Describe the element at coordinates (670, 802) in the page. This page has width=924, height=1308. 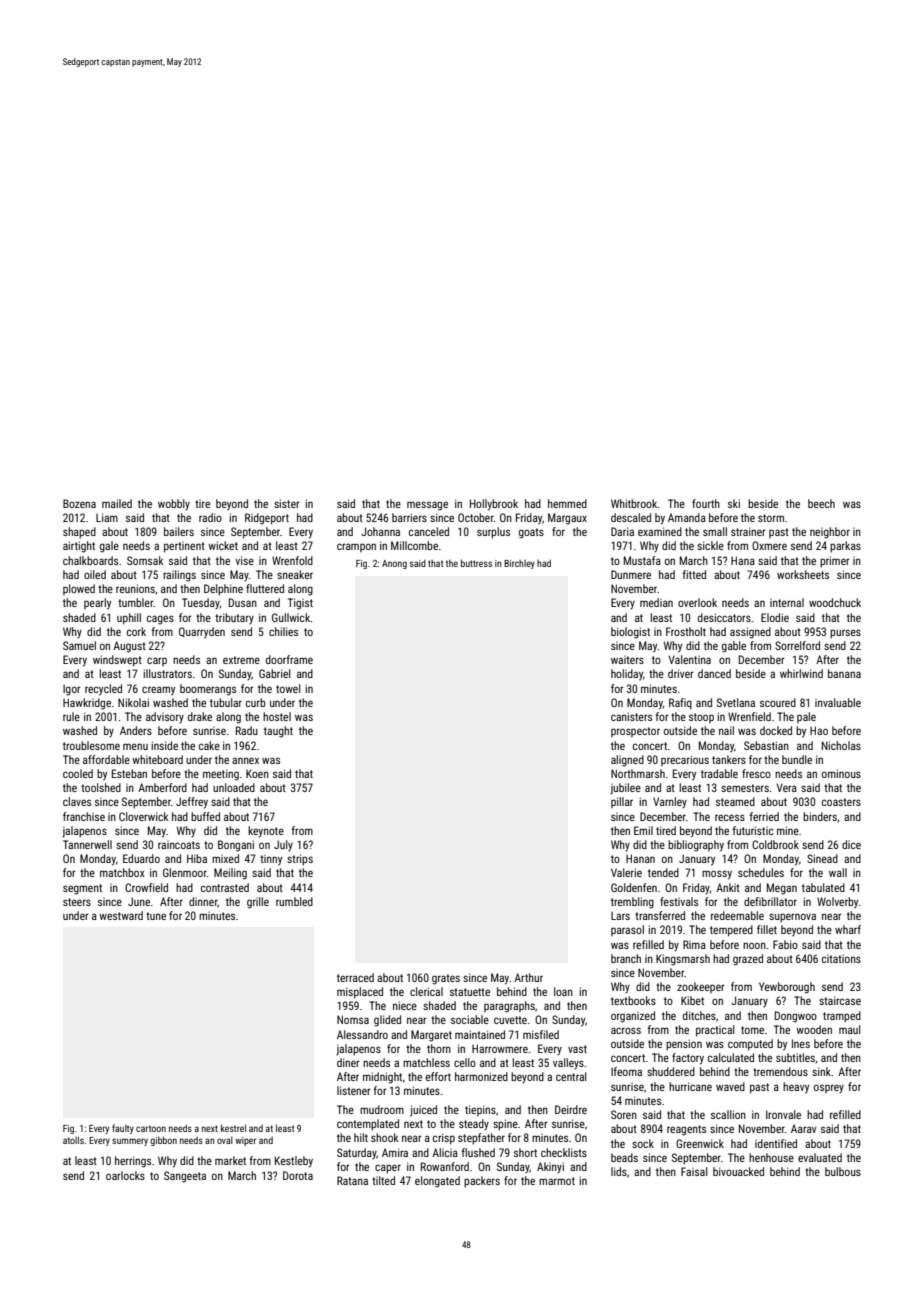
I see `Varnley` at that location.
